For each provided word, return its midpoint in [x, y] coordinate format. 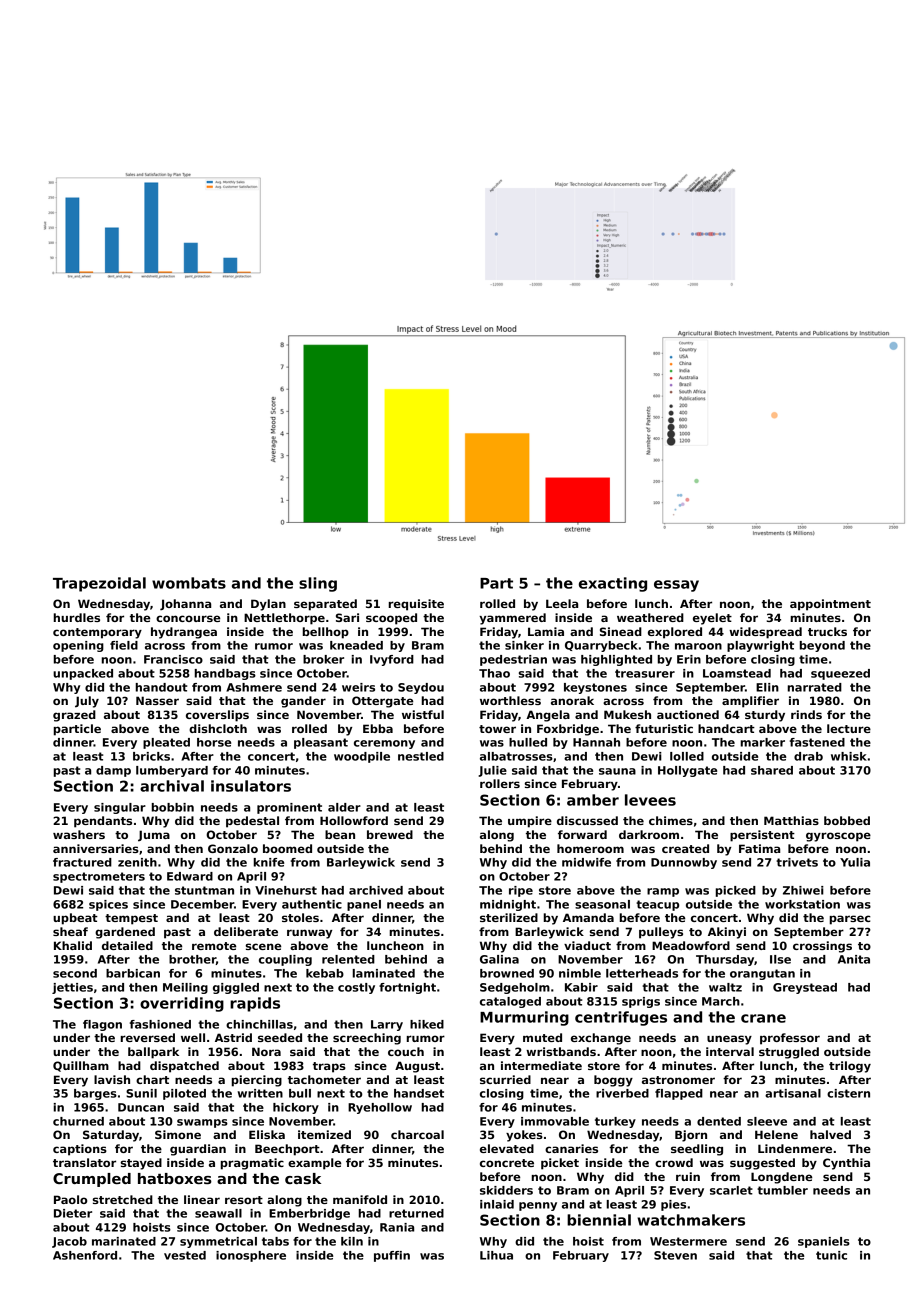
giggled [236, 988]
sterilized [509, 917]
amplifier [750, 702]
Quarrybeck [601, 646]
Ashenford [85, 1255]
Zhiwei [803, 890]
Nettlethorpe [284, 619]
